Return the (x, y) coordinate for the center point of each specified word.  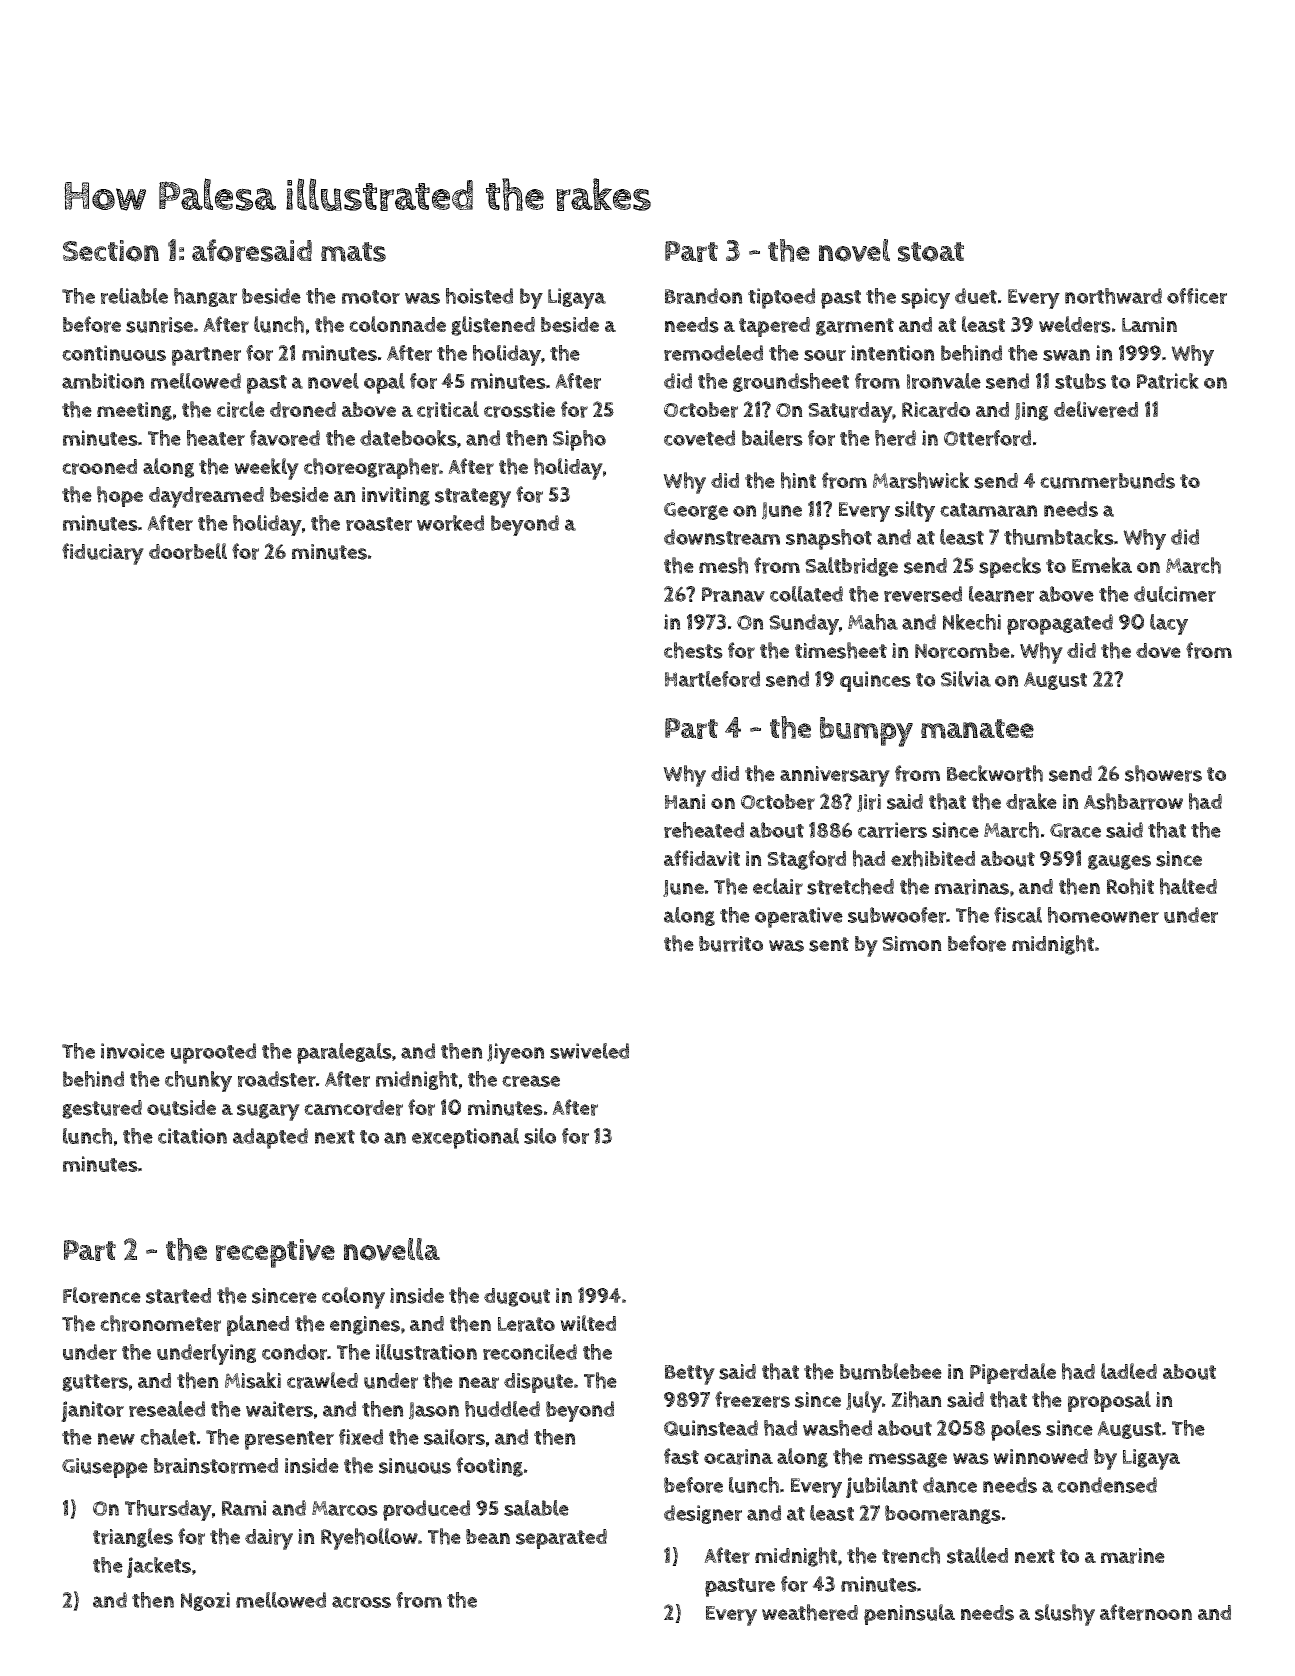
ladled (1129, 1371)
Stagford (806, 860)
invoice (133, 1051)
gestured (102, 1109)
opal (384, 383)
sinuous (415, 1466)
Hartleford (712, 679)
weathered (810, 1612)
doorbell (188, 551)
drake (1031, 801)
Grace (1075, 830)
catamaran (989, 510)
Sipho (579, 440)
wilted (588, 1323)
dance (950, 1485)
